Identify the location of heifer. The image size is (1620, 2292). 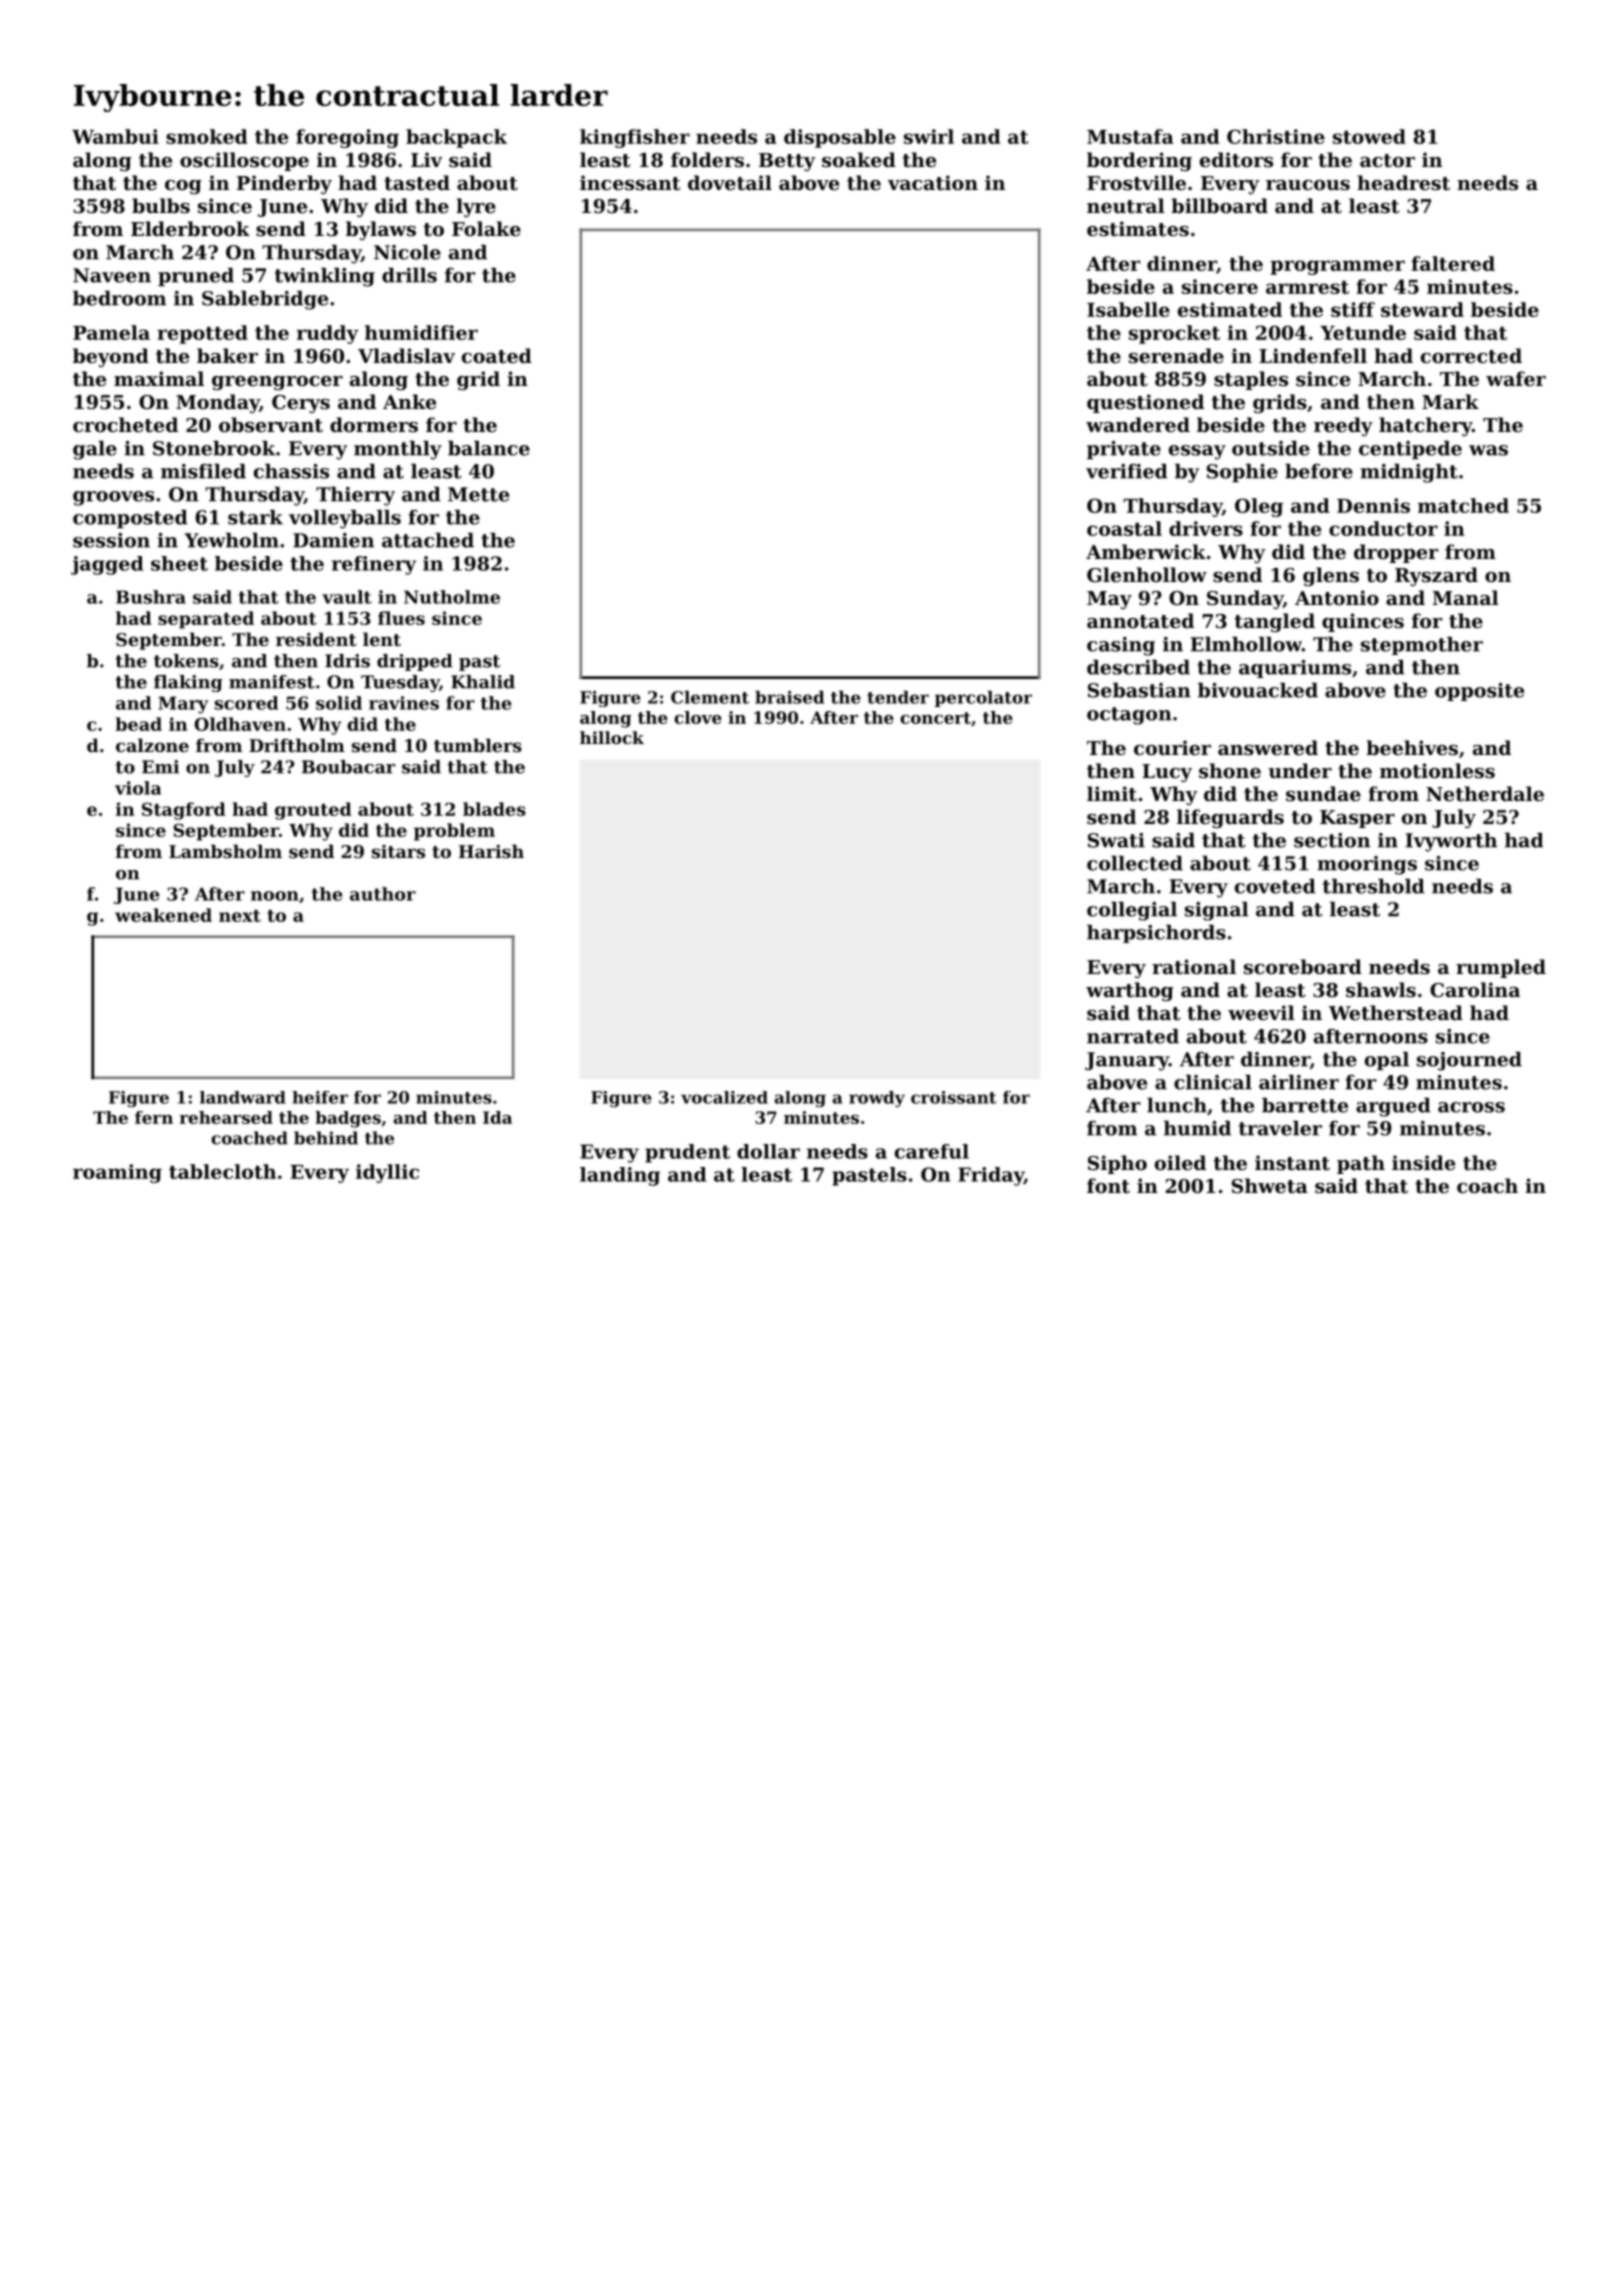
(320, 1097).
